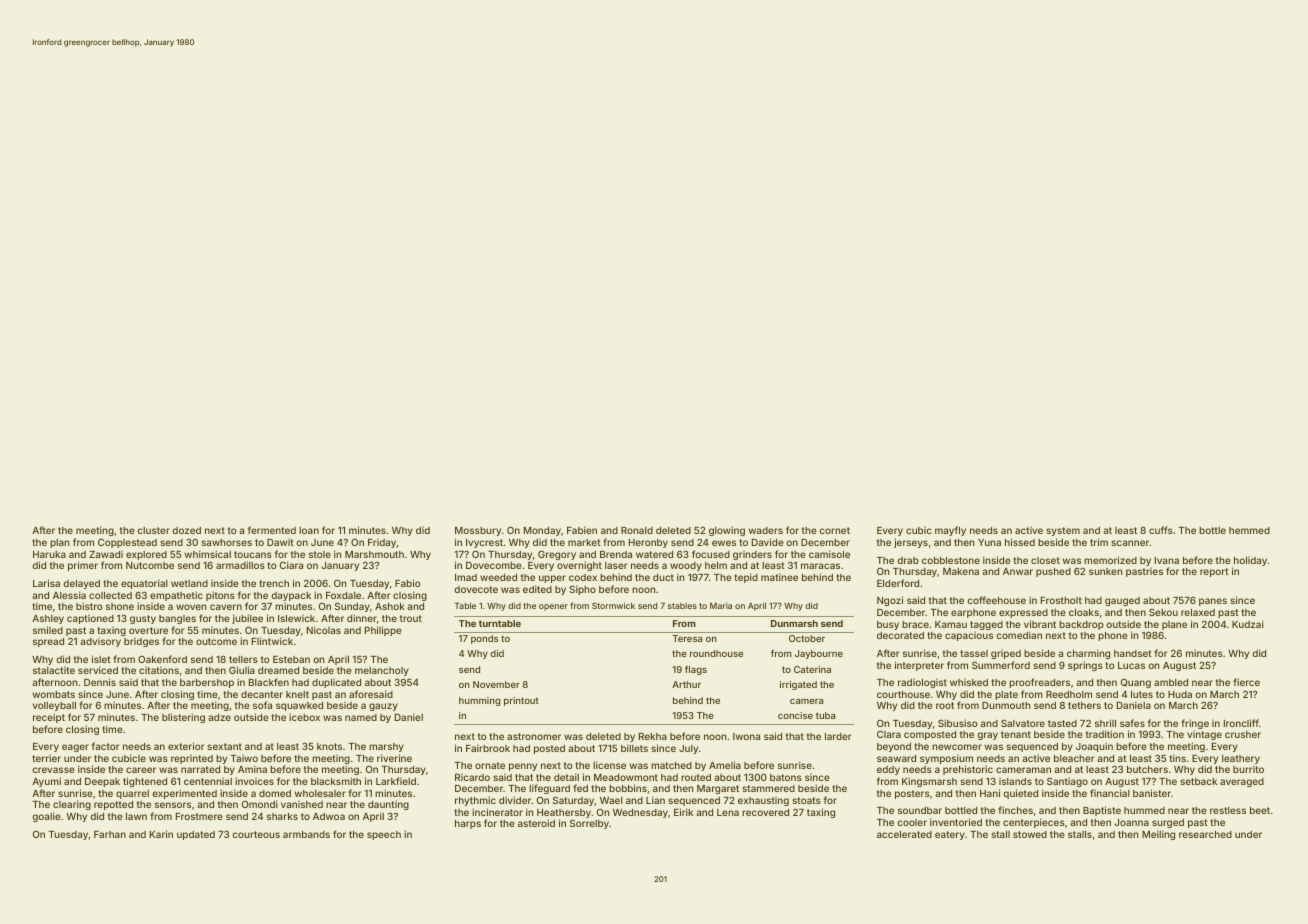 Image resolution: width=1308 pixels, height=924 pixels. I want to click on dozed, so click(186, 530).
